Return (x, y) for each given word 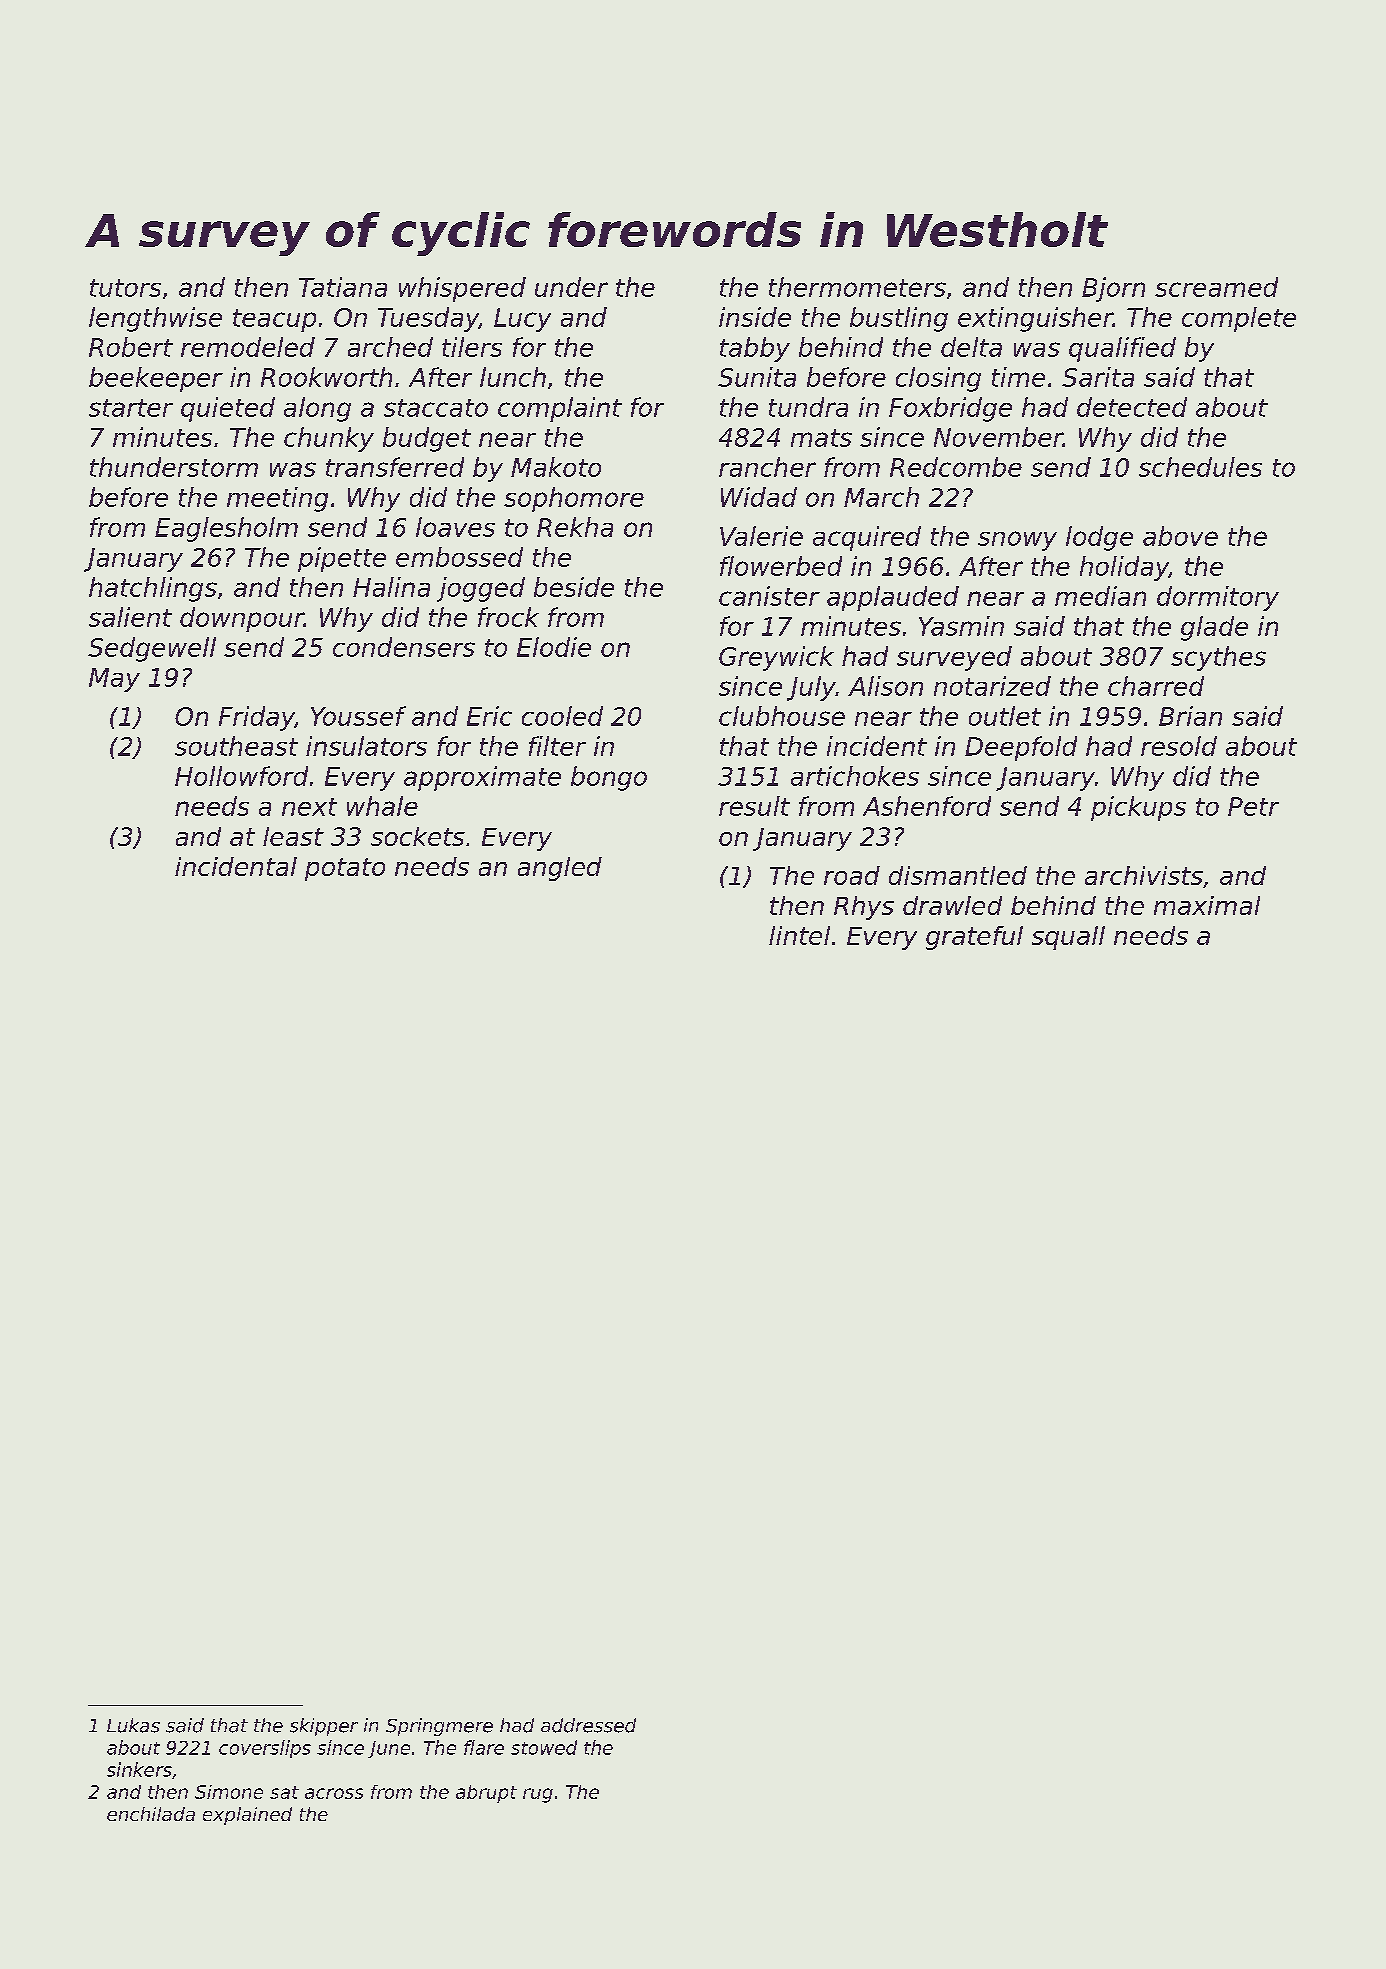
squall (1068, 938)
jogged (481, 589)
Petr (1253, 806)
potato (345, 869)
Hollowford (241, 776)
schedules (1200, 467)
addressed (588, 1725)
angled (560, 869)
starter (131, 408)
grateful (974, 938)
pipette (342, 559)
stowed (544, 1747)
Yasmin (961, 626)
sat (284, 1792)
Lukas (133, 1725)
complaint (560, 409)
